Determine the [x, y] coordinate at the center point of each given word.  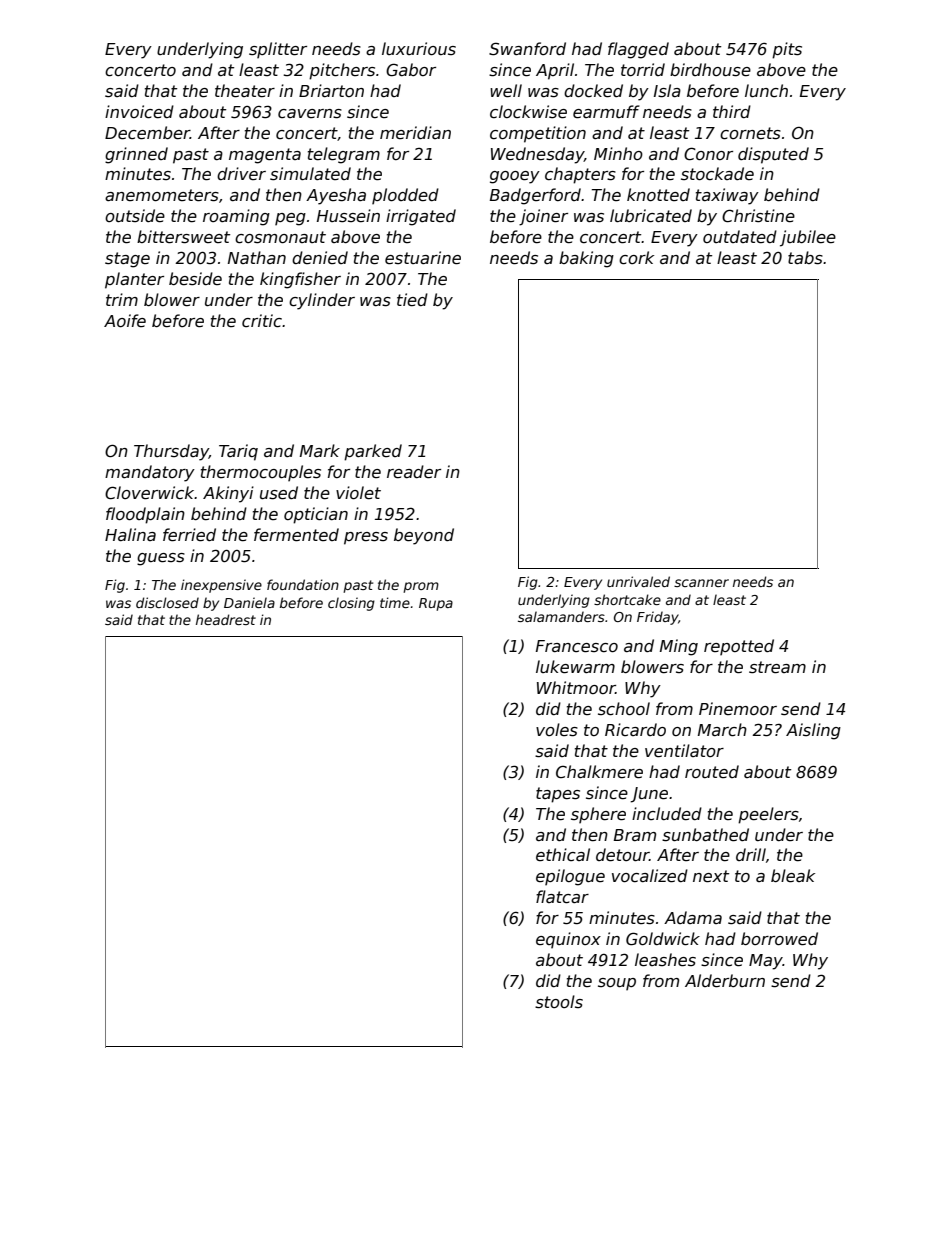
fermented [296, 535]
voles [557, 730]
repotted [739, 647]
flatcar [562, 897]
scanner [701, 583]
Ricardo [635, 729]
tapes [558, 795]
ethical [563, 854]
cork [636, 258]
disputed [773, 155]
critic [262, 321]
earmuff [606, 112]
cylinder [322, 301]
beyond [424, 536]
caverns [310, 114]
